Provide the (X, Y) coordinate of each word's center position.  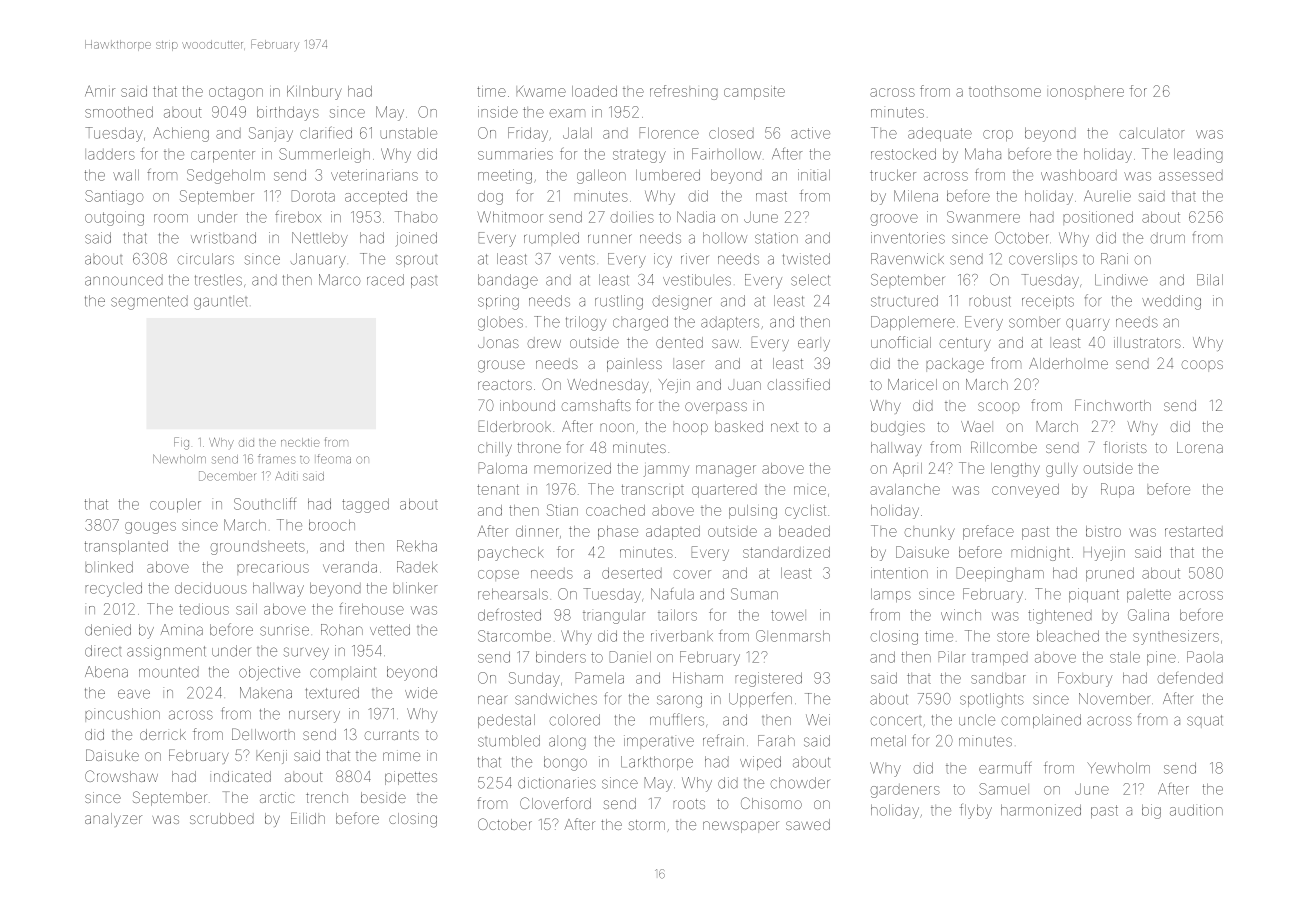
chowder (800, 783)
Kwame (541, 91)
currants (391, 735)
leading (1198, 155)
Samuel (1004, 789)
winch (961, 615)
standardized (786, 552)
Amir (100, 91)
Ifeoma (334, 459)
